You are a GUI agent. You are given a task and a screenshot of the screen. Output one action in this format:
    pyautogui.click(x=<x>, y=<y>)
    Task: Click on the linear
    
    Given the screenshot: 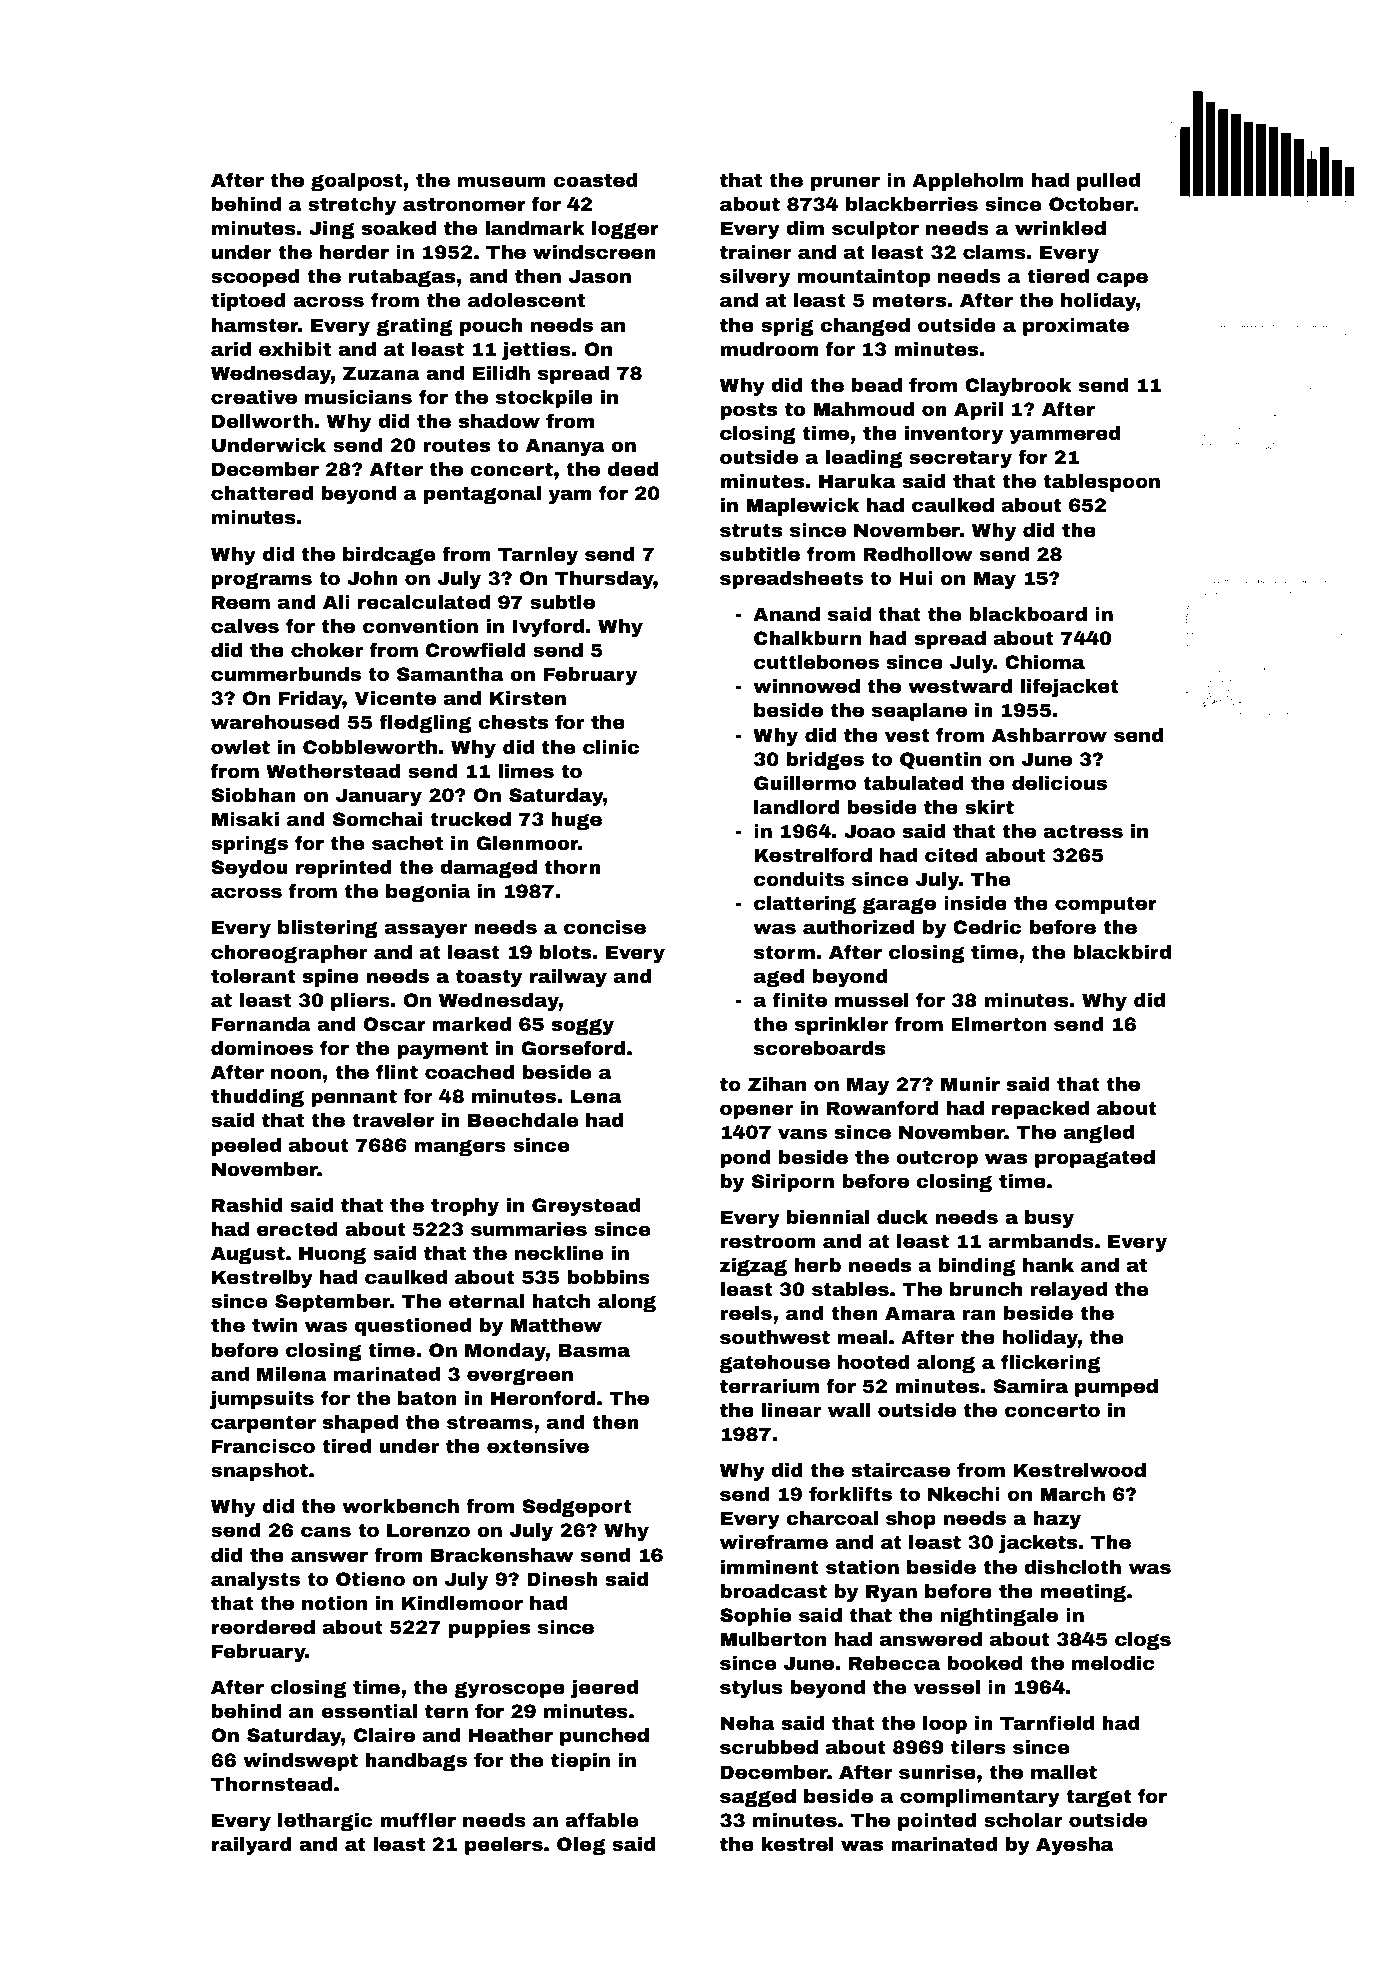 What is the action you would take?
    pyautogui.click(x=791, y=1410)
